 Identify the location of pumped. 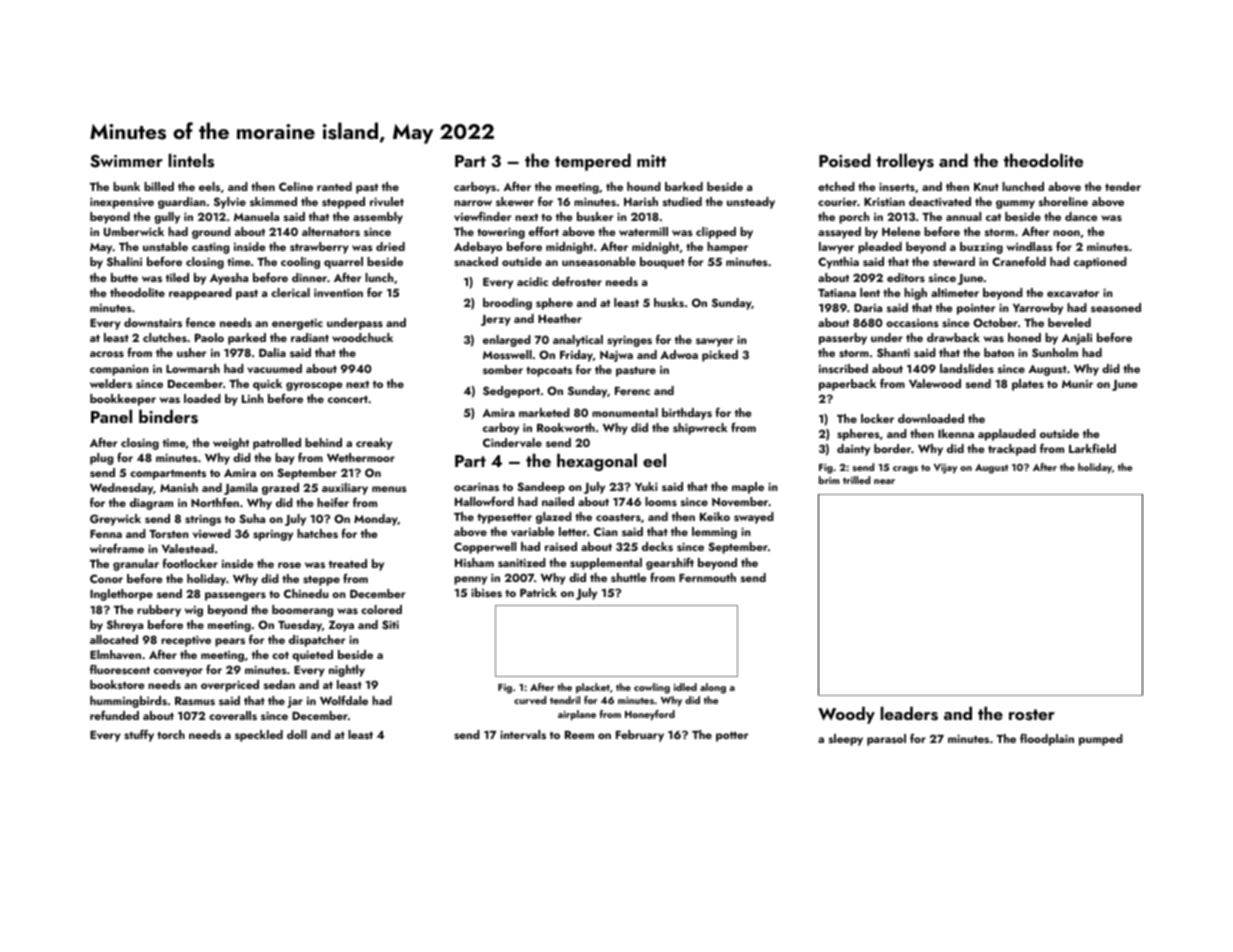
(1101, 740).
